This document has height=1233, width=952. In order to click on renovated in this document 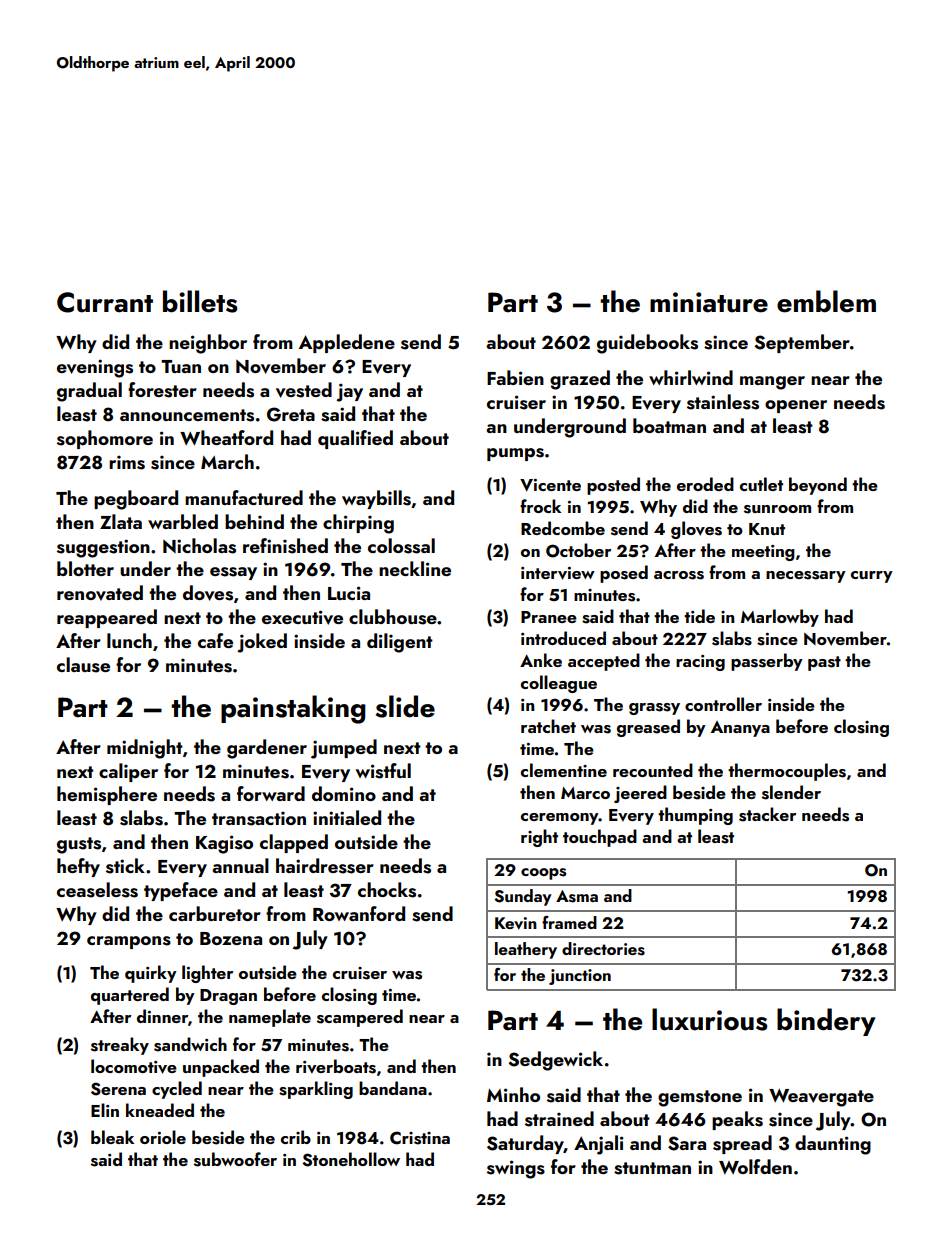, I will do `click(100, 593)`.
